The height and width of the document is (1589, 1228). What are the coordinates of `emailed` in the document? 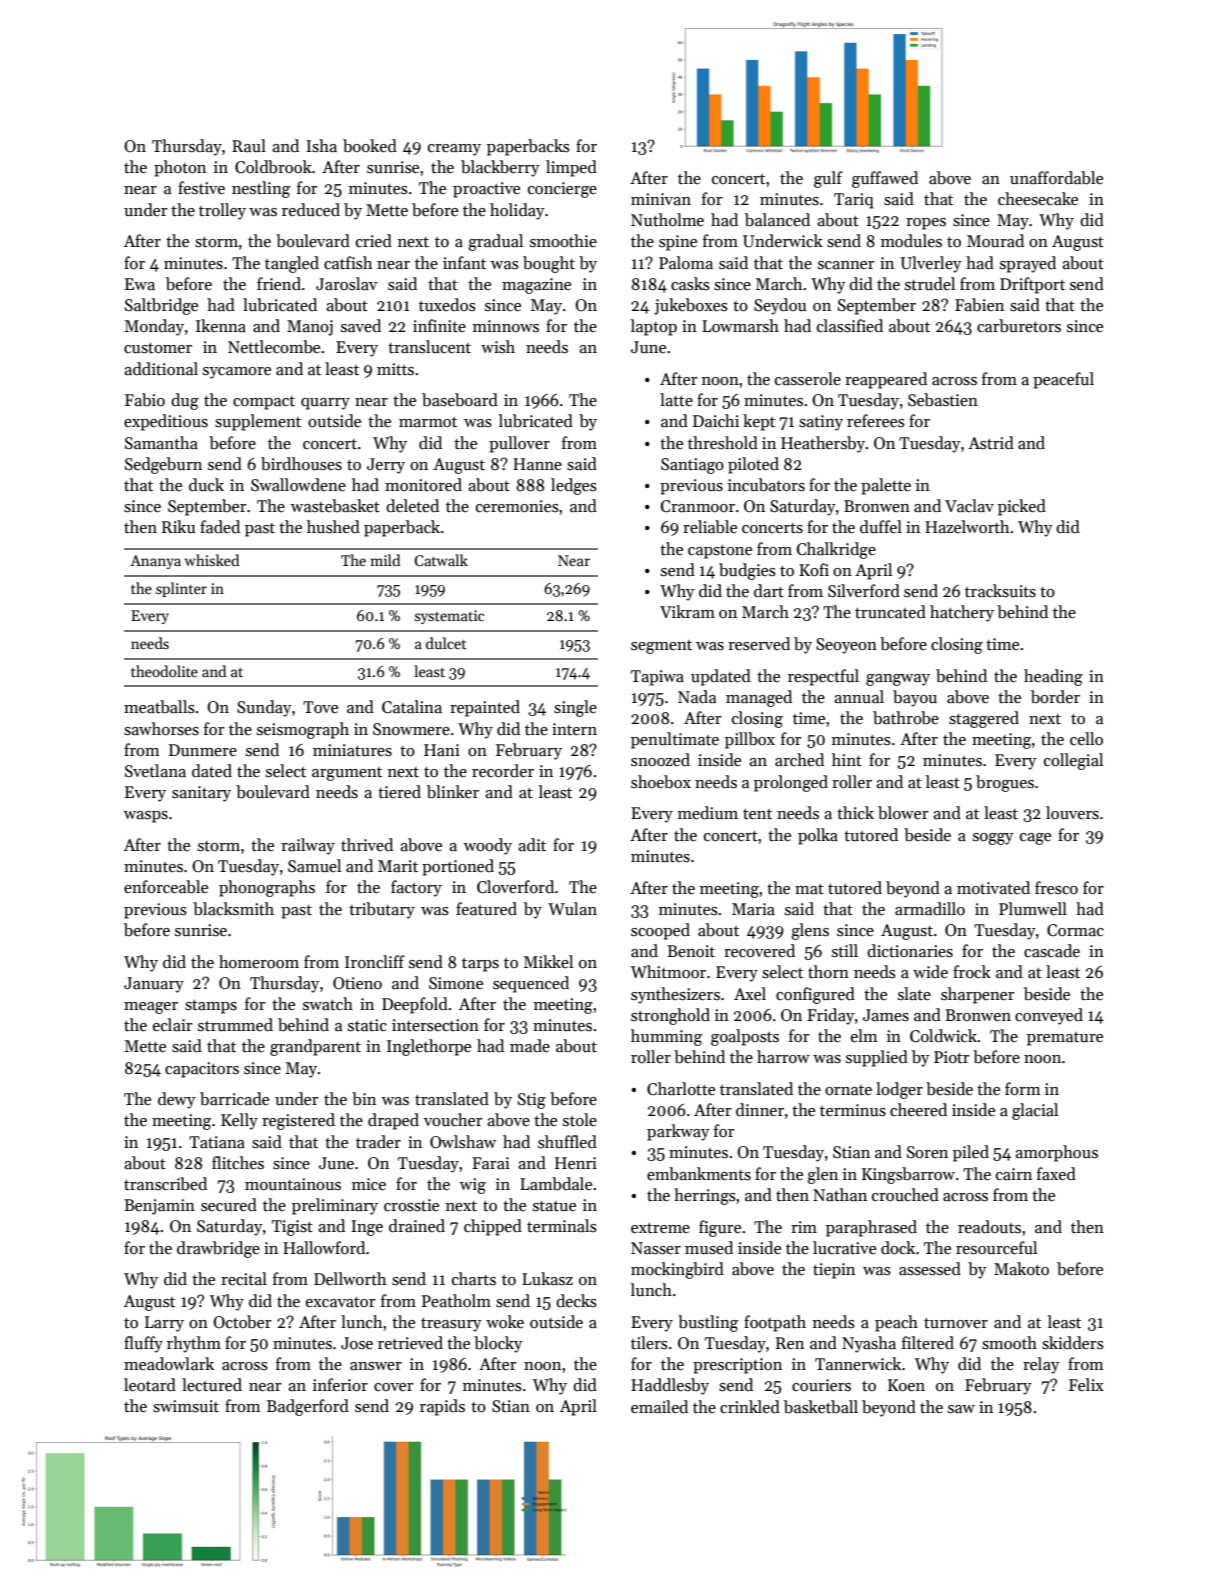 It's located at (659, 1407).
